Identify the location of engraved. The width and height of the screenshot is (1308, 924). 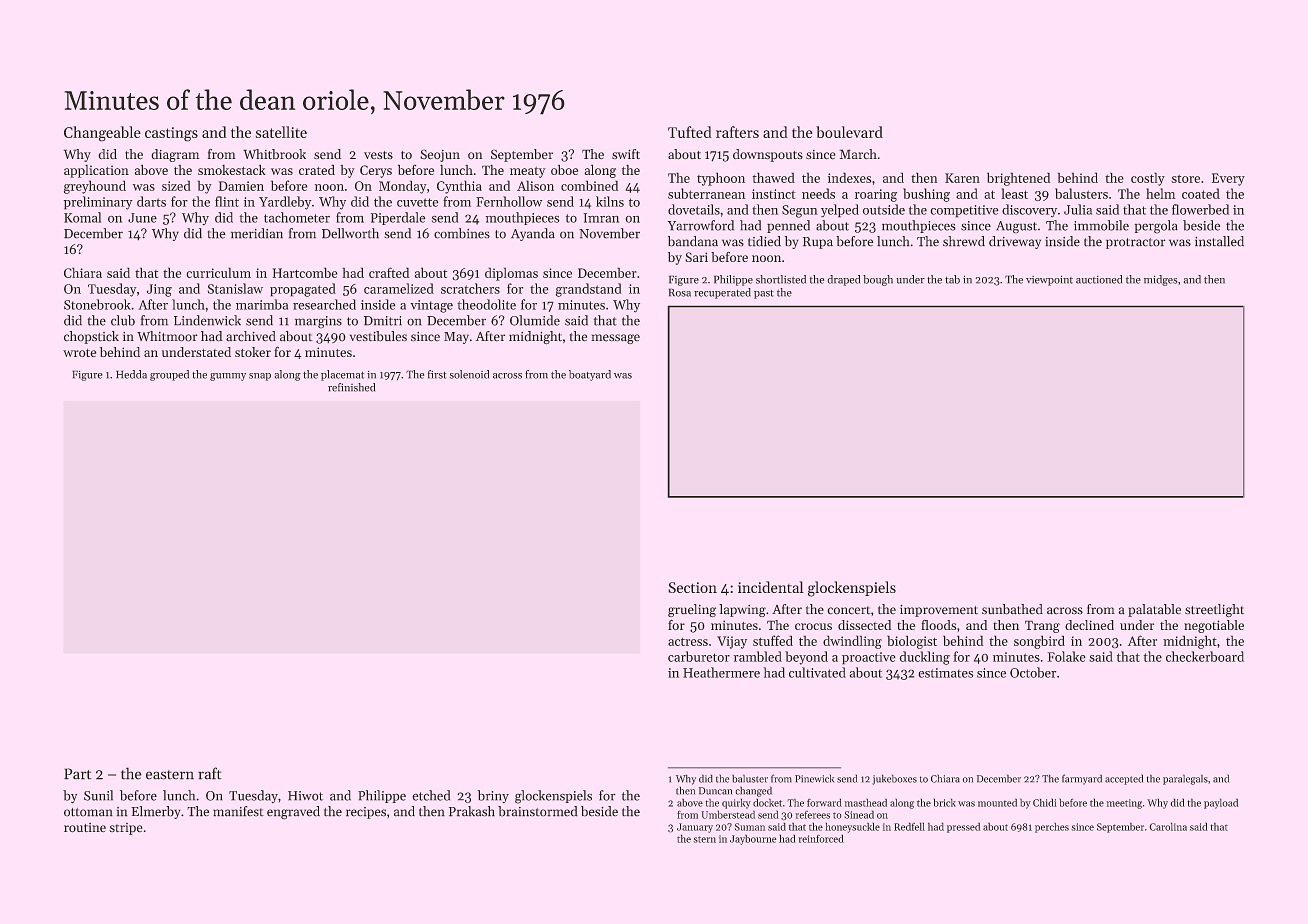
(293, 813).
